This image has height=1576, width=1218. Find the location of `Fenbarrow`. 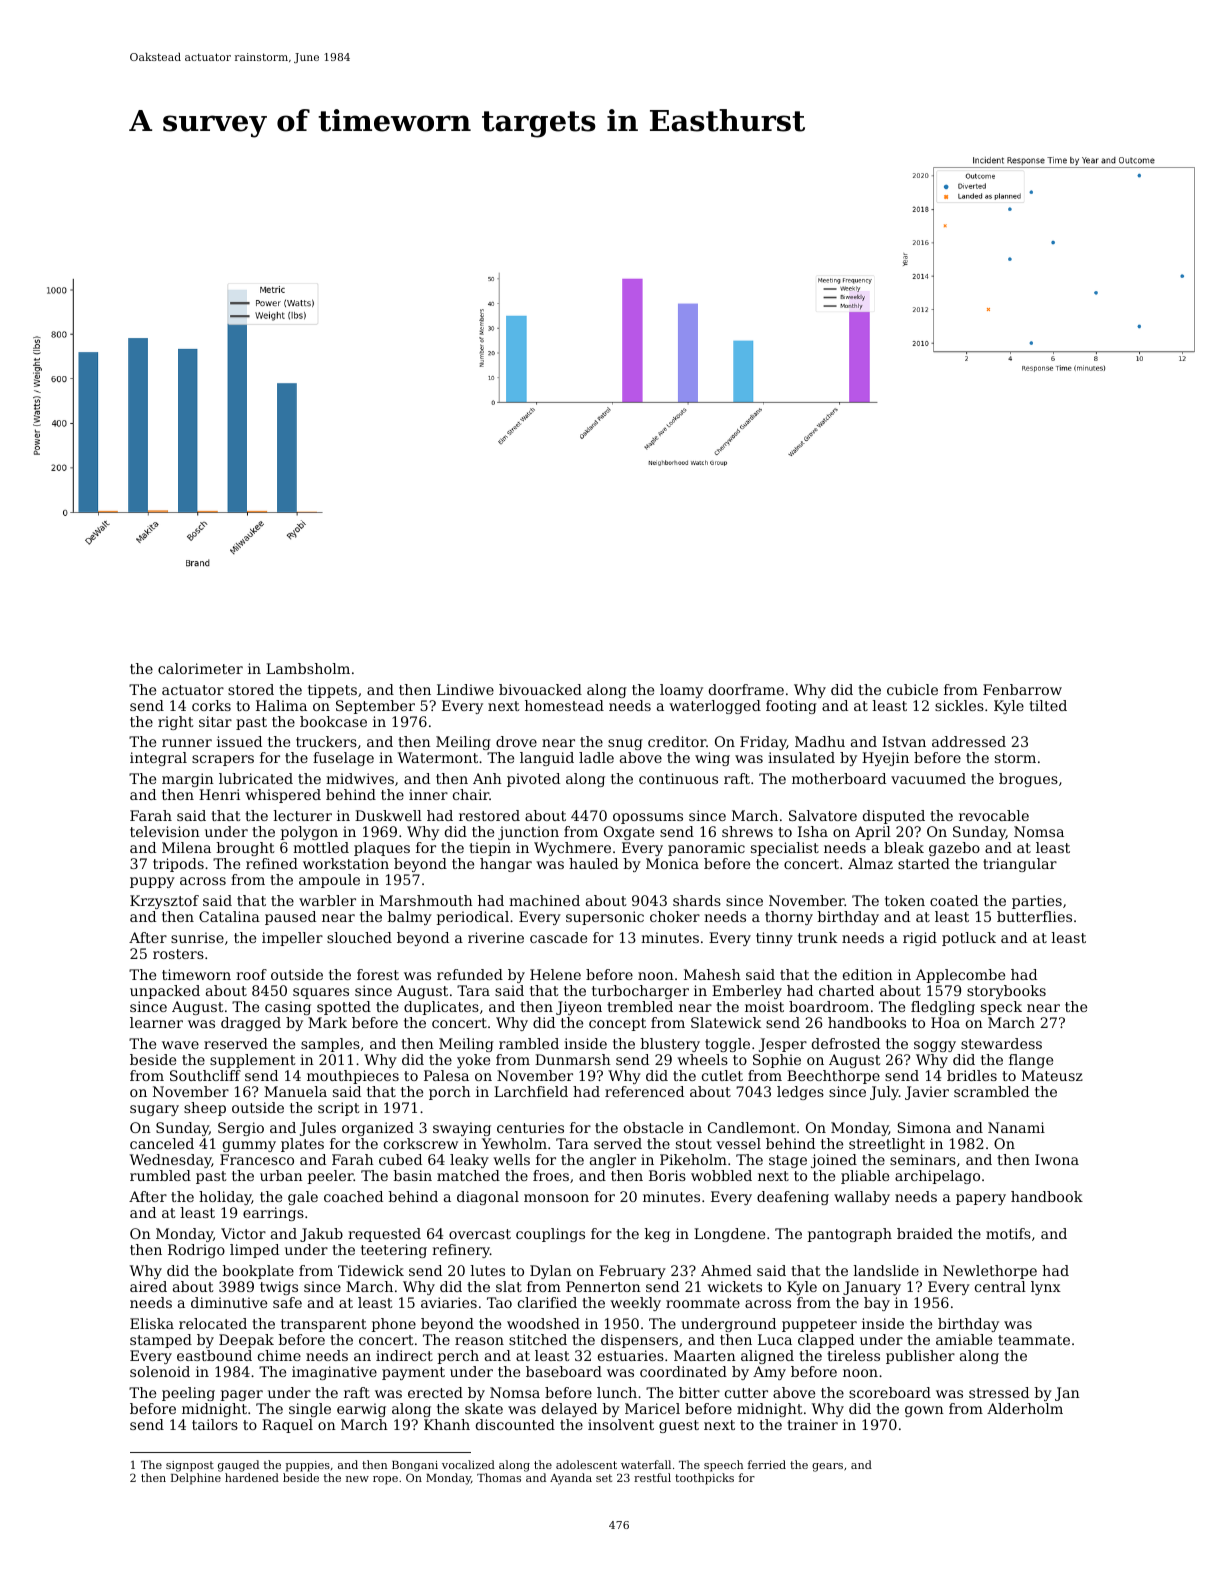

Fenbarrow is located at coordinates (1022, 689).
